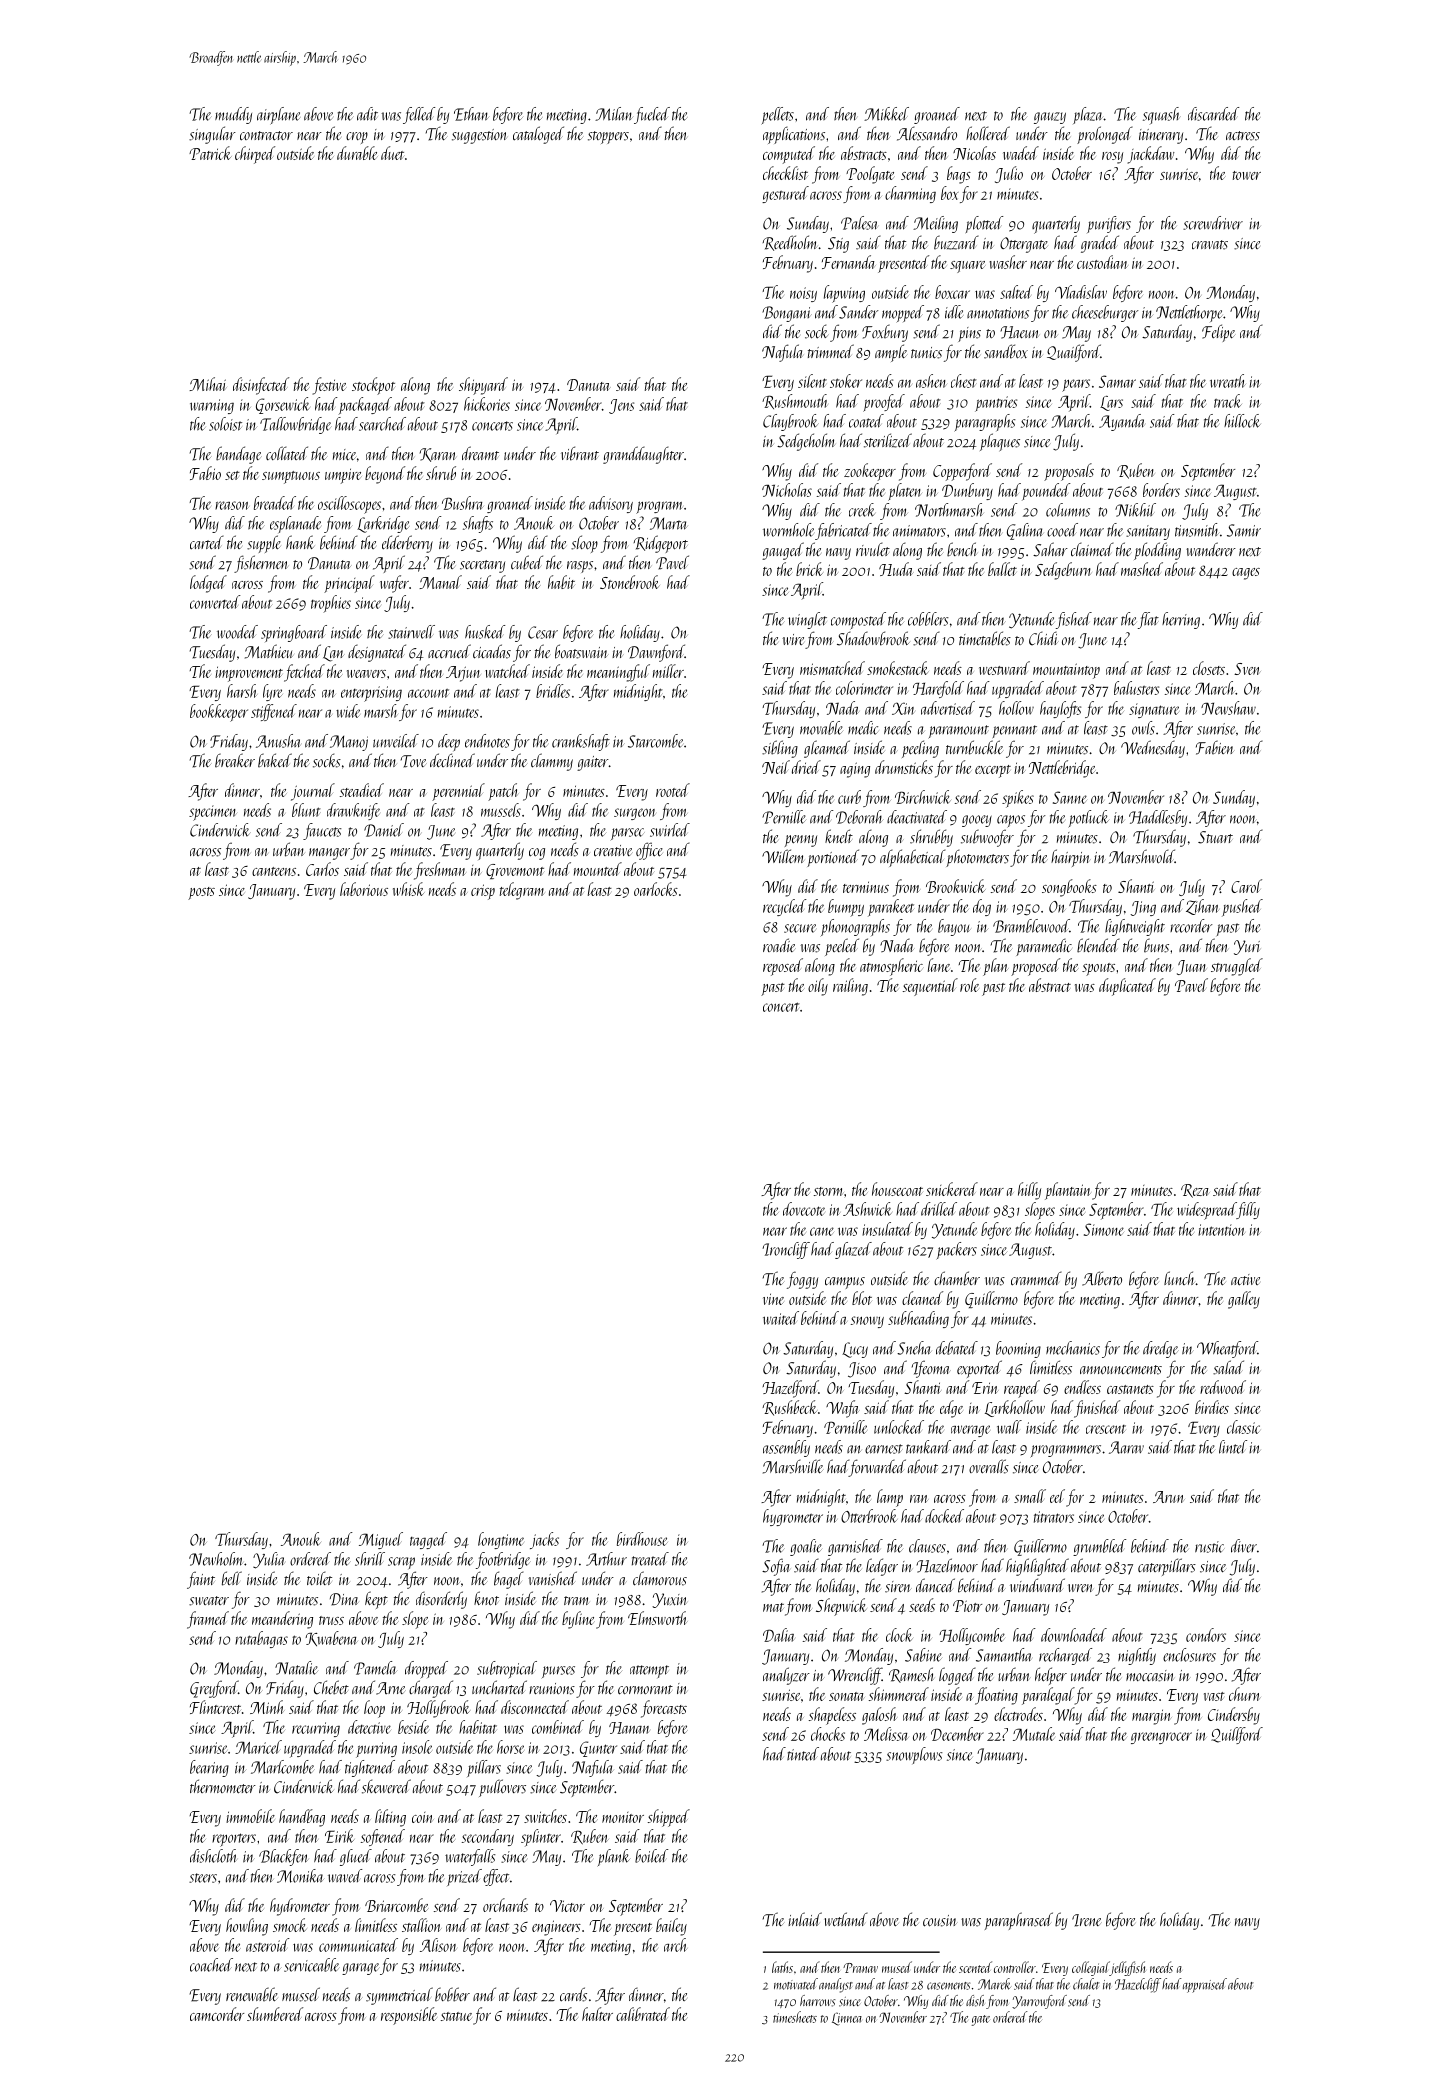 The height and width of the image is (2100, 1450). I want to click on stoppers, so click(608, 137).
